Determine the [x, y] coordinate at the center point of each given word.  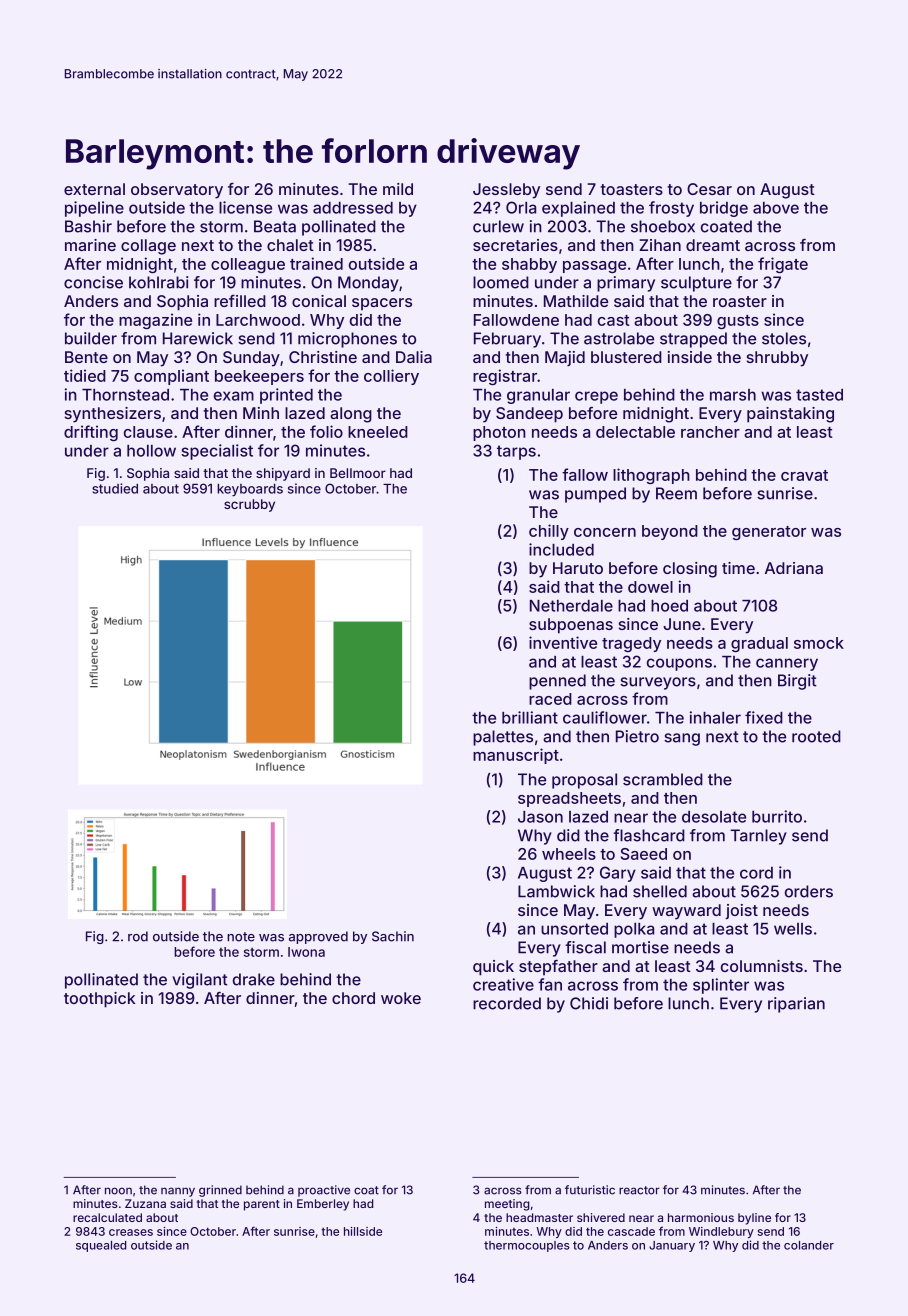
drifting [91, 433]
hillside [363, 1231]
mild [398, 189]
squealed [101, 1246]
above [776, 208]
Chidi [589, 1003]
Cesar [709, 189]
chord [353, 998]
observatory [177, 191]
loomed [501, 282]
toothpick [99, 1000]
